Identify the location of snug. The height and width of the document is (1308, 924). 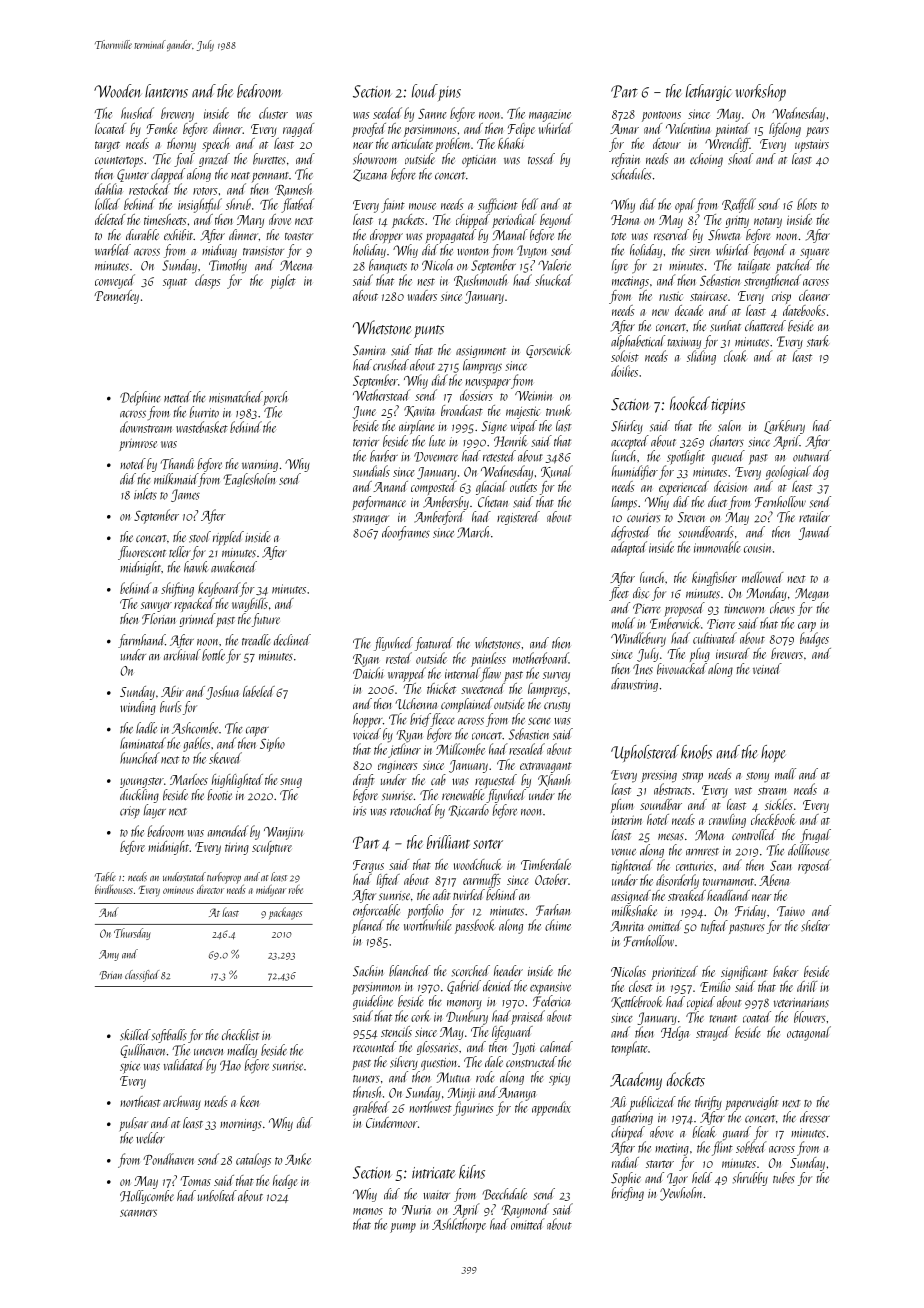
(291, 783).
